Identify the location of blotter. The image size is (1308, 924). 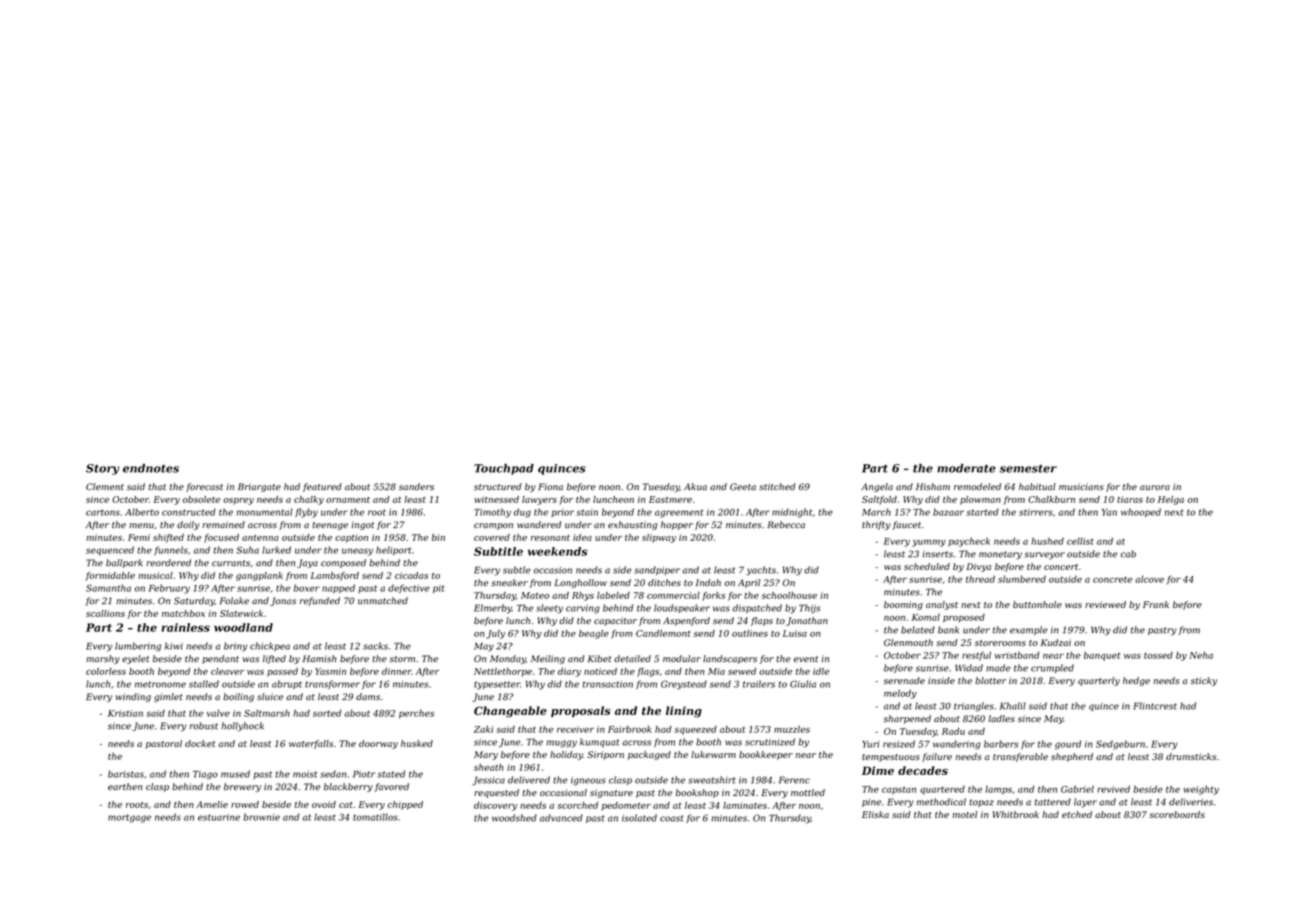
(990, 680).
